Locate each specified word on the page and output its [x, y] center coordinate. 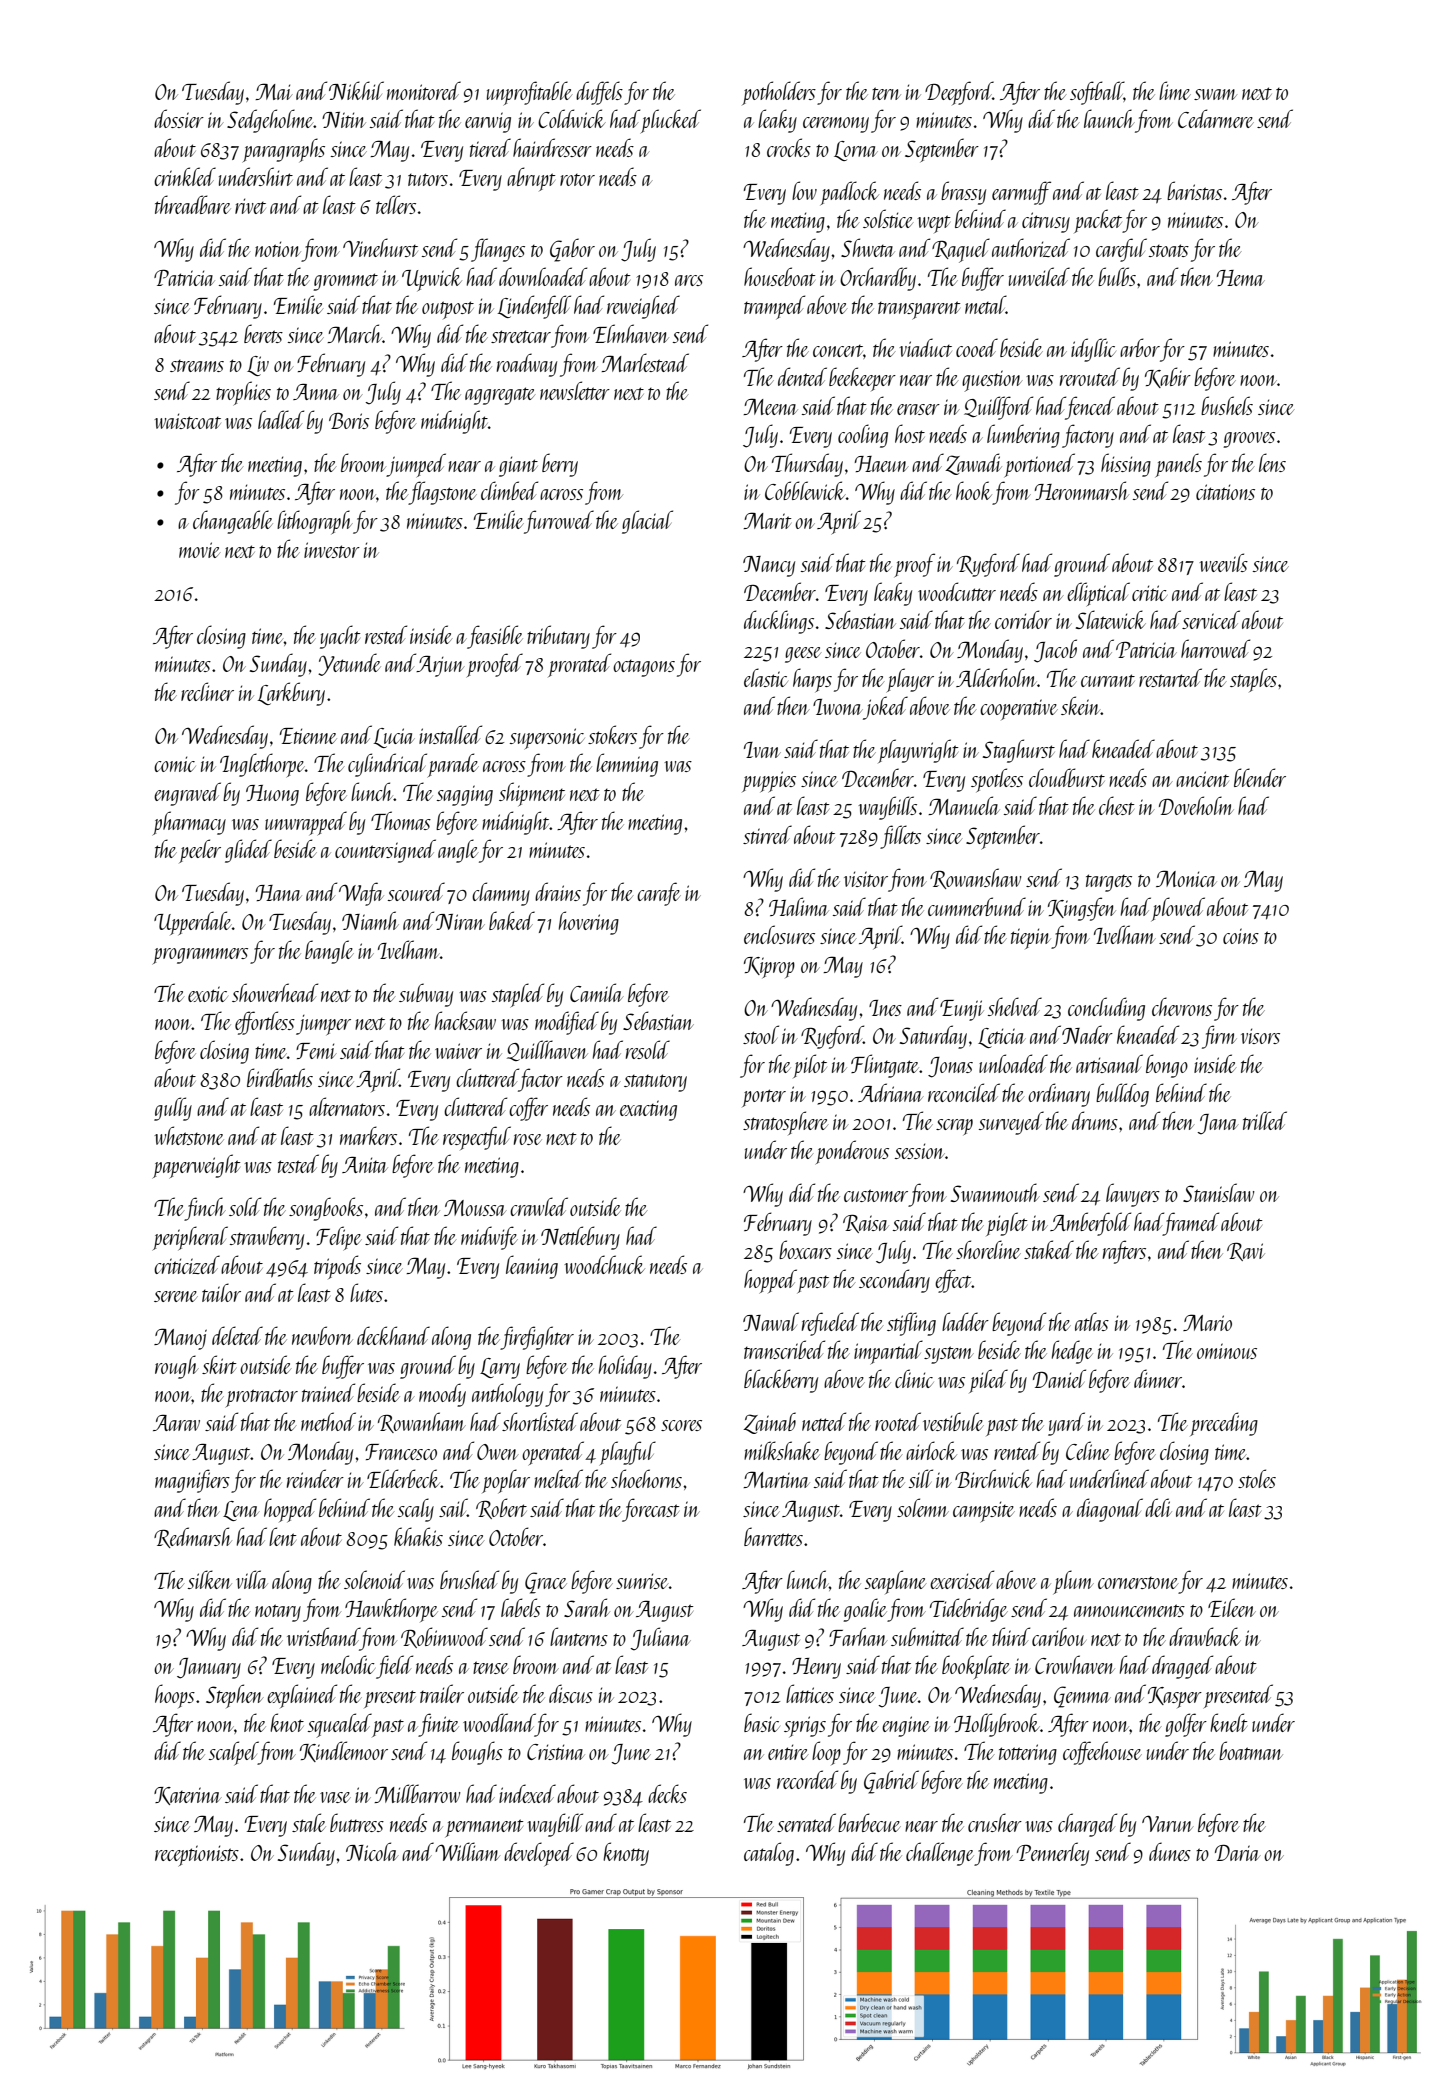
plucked [670, 121]
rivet [250, 206]
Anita [364, 1164]
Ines [885, 1008]
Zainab [769, 1423]
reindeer [315, 1478]
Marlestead [645, 362]
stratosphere [785, 1123]
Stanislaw [1219, 1192]
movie [199, 550]
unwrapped [306, 823]
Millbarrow [417, 1793]
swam [1215, 94]
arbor [1140, 347]
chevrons [1182, 1006]
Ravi [1246, 1252]
